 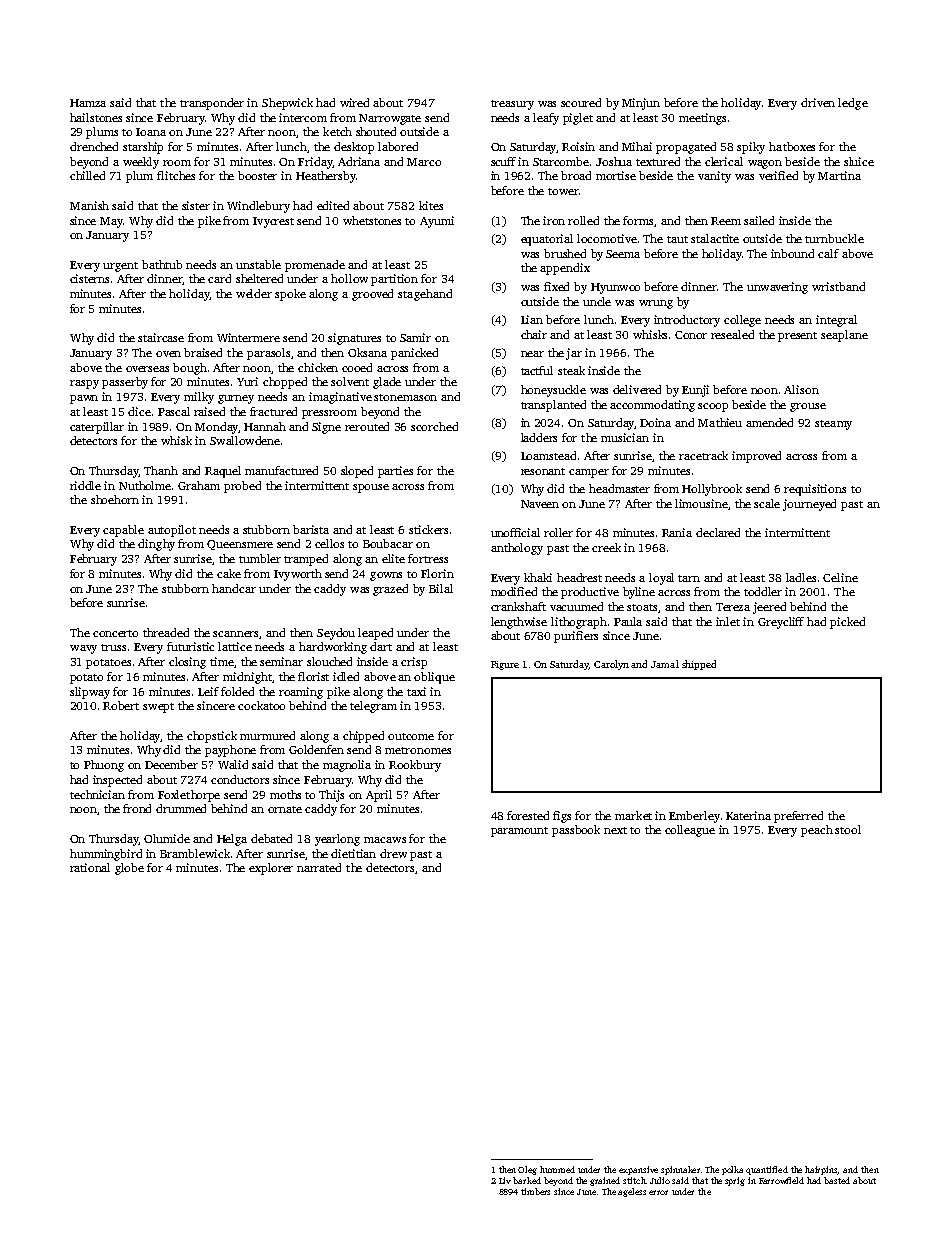 I want to click on booster, so click(x=257, y=175).
